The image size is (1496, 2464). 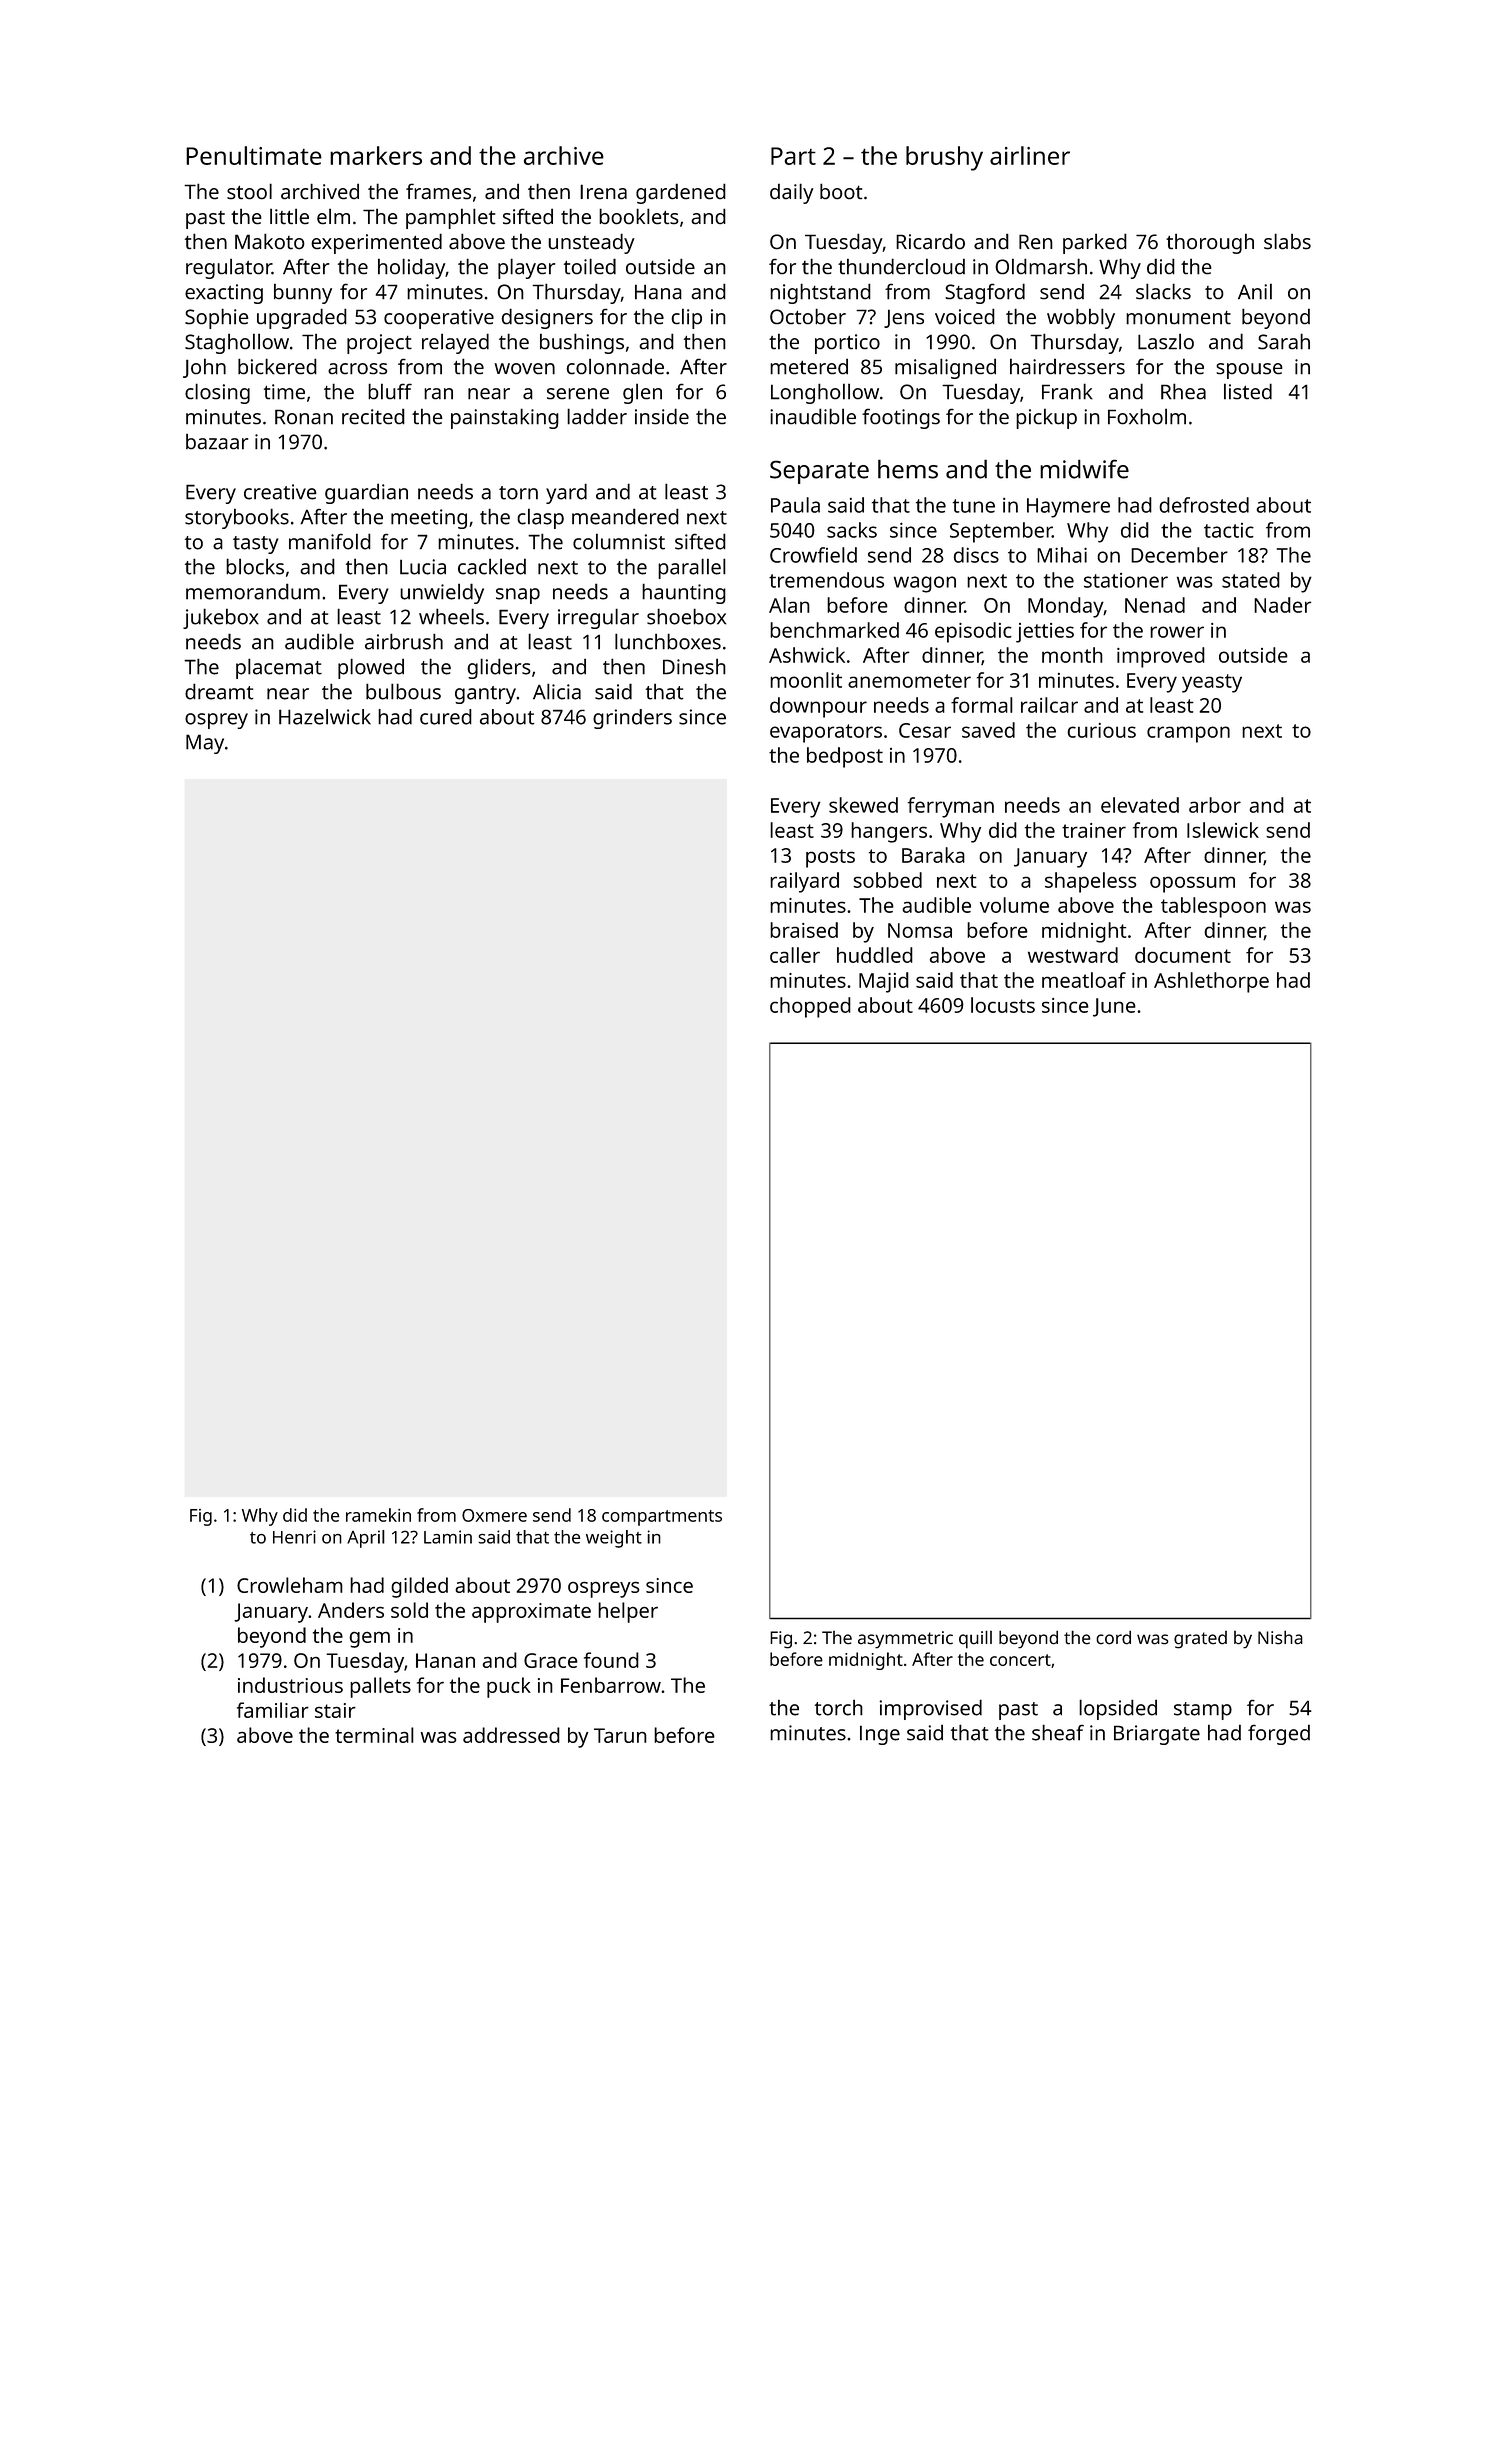 What do you see at coordinates (273, 1710) in the image?
I see `familiar` at bounding box center [273, 1710].
